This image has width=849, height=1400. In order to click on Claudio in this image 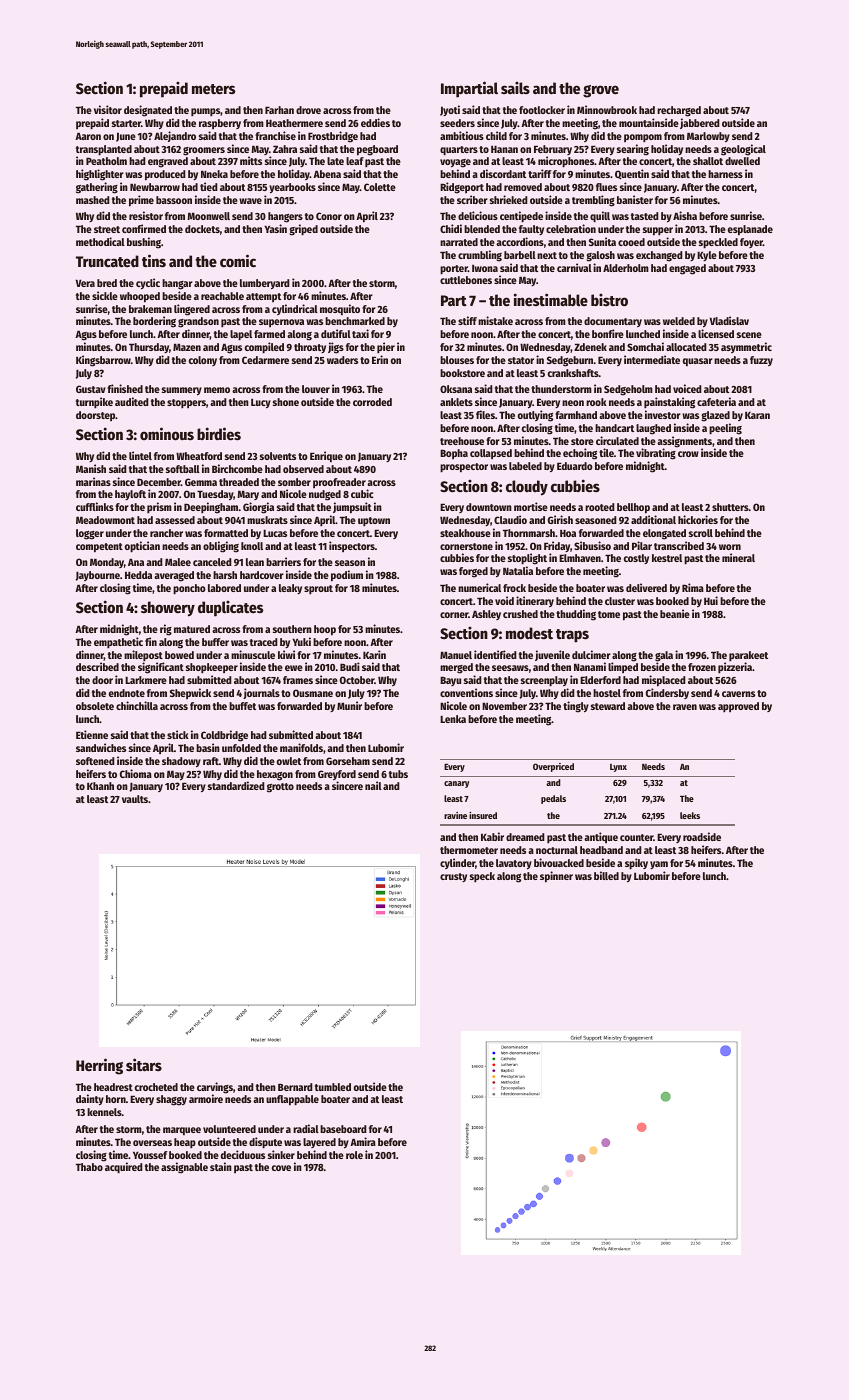, I will do `click(510, 519)`.
